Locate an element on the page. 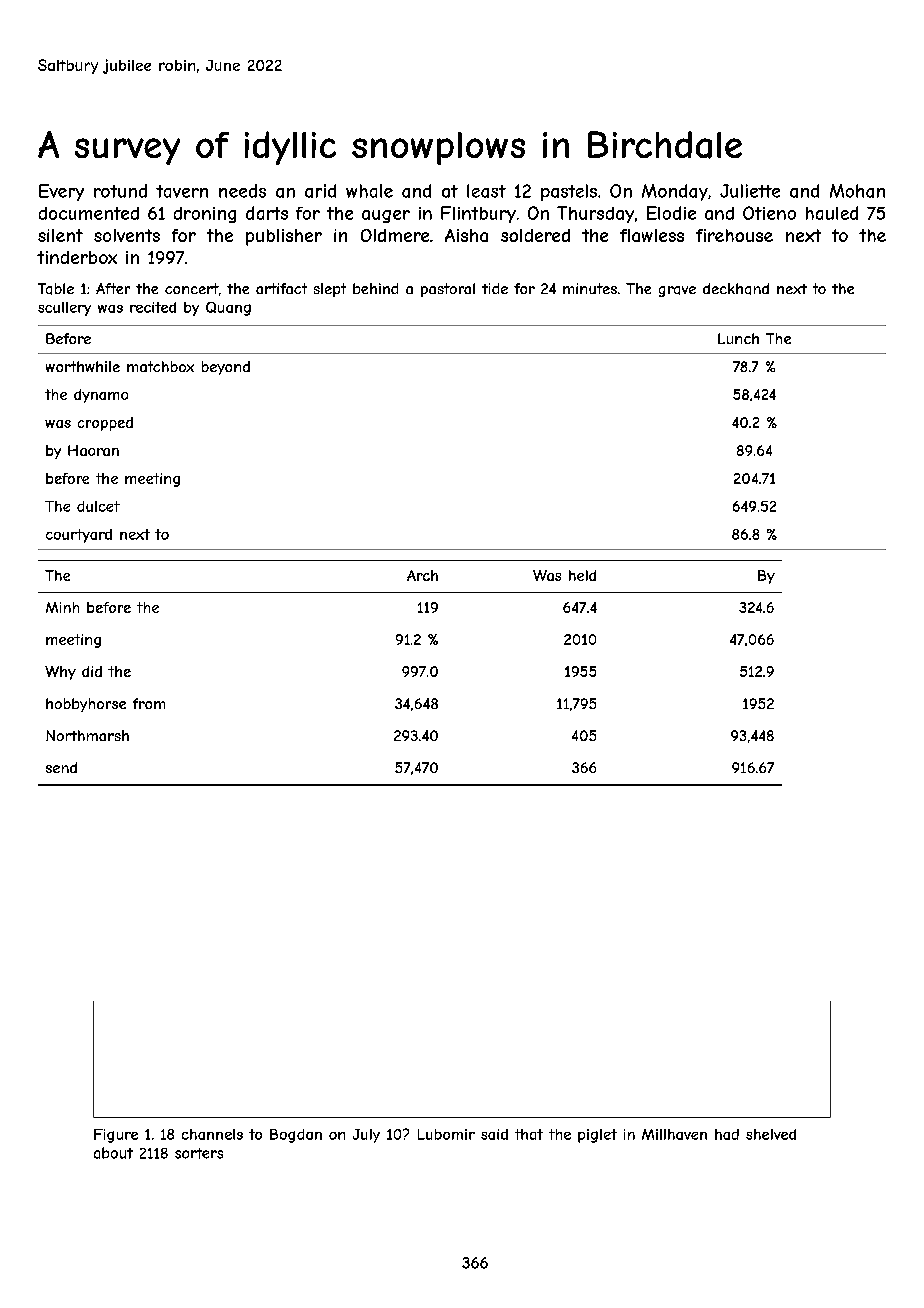 This document has width=924, height=1308. Lubomir is located at coordinates (446, 1134).
